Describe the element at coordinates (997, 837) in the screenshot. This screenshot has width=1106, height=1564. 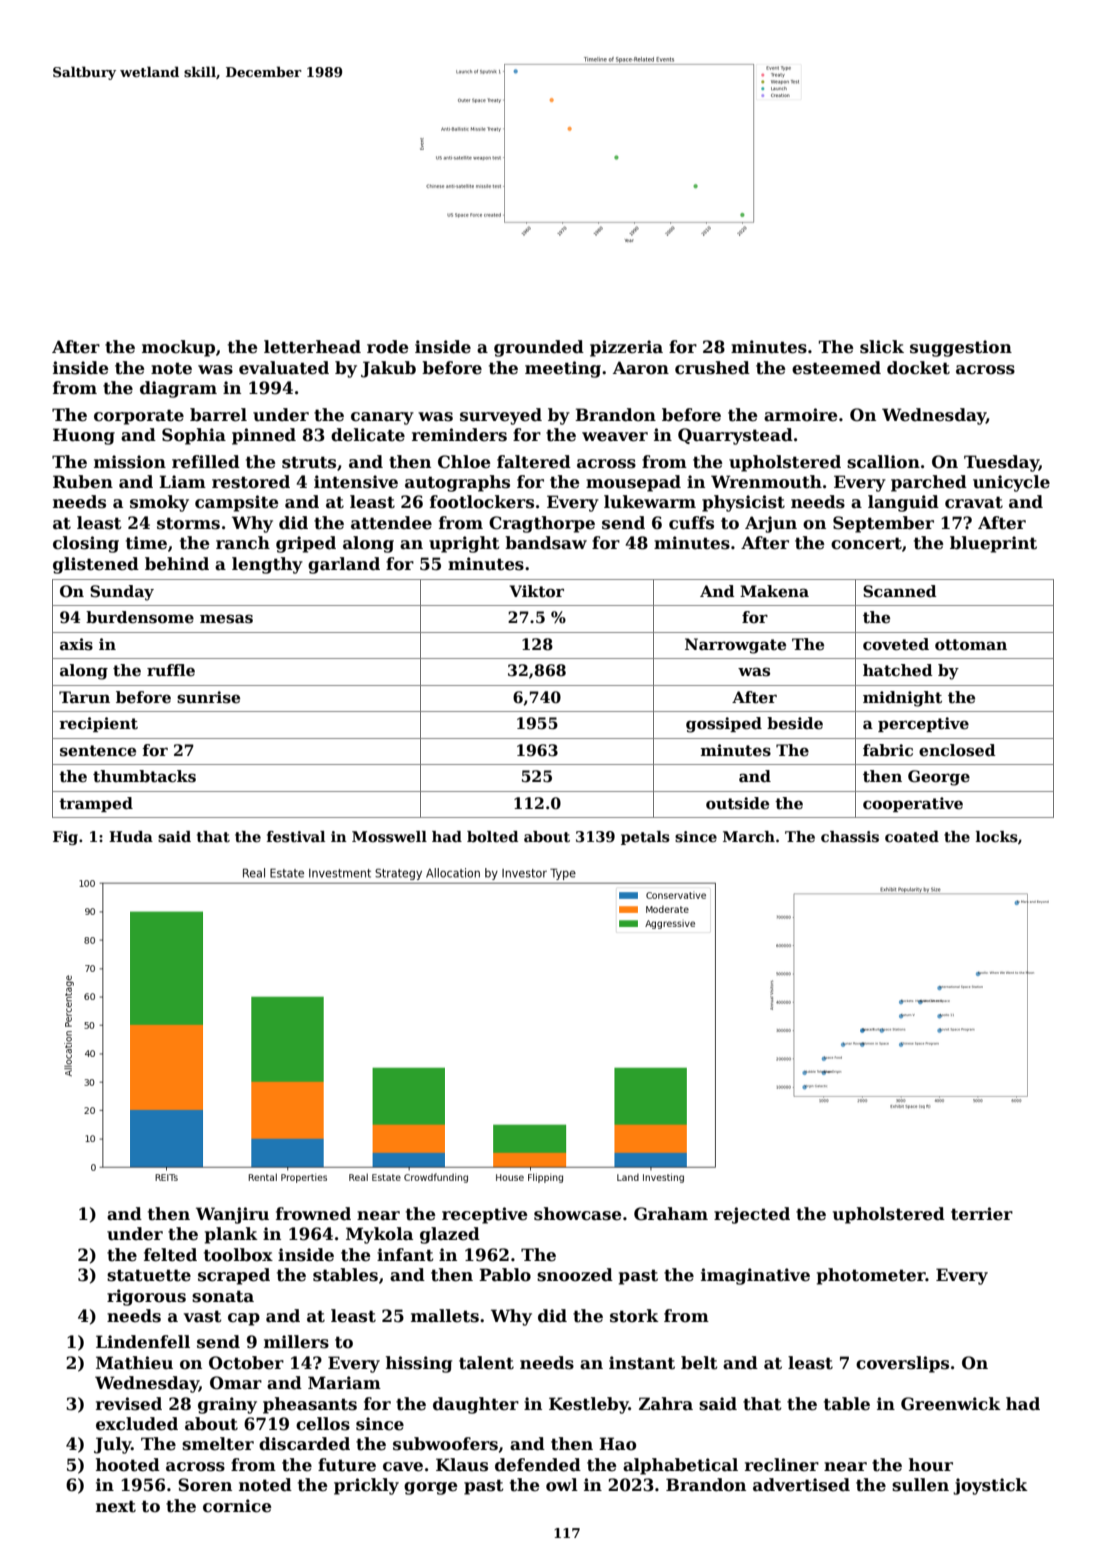
I see `locks` at that location.
